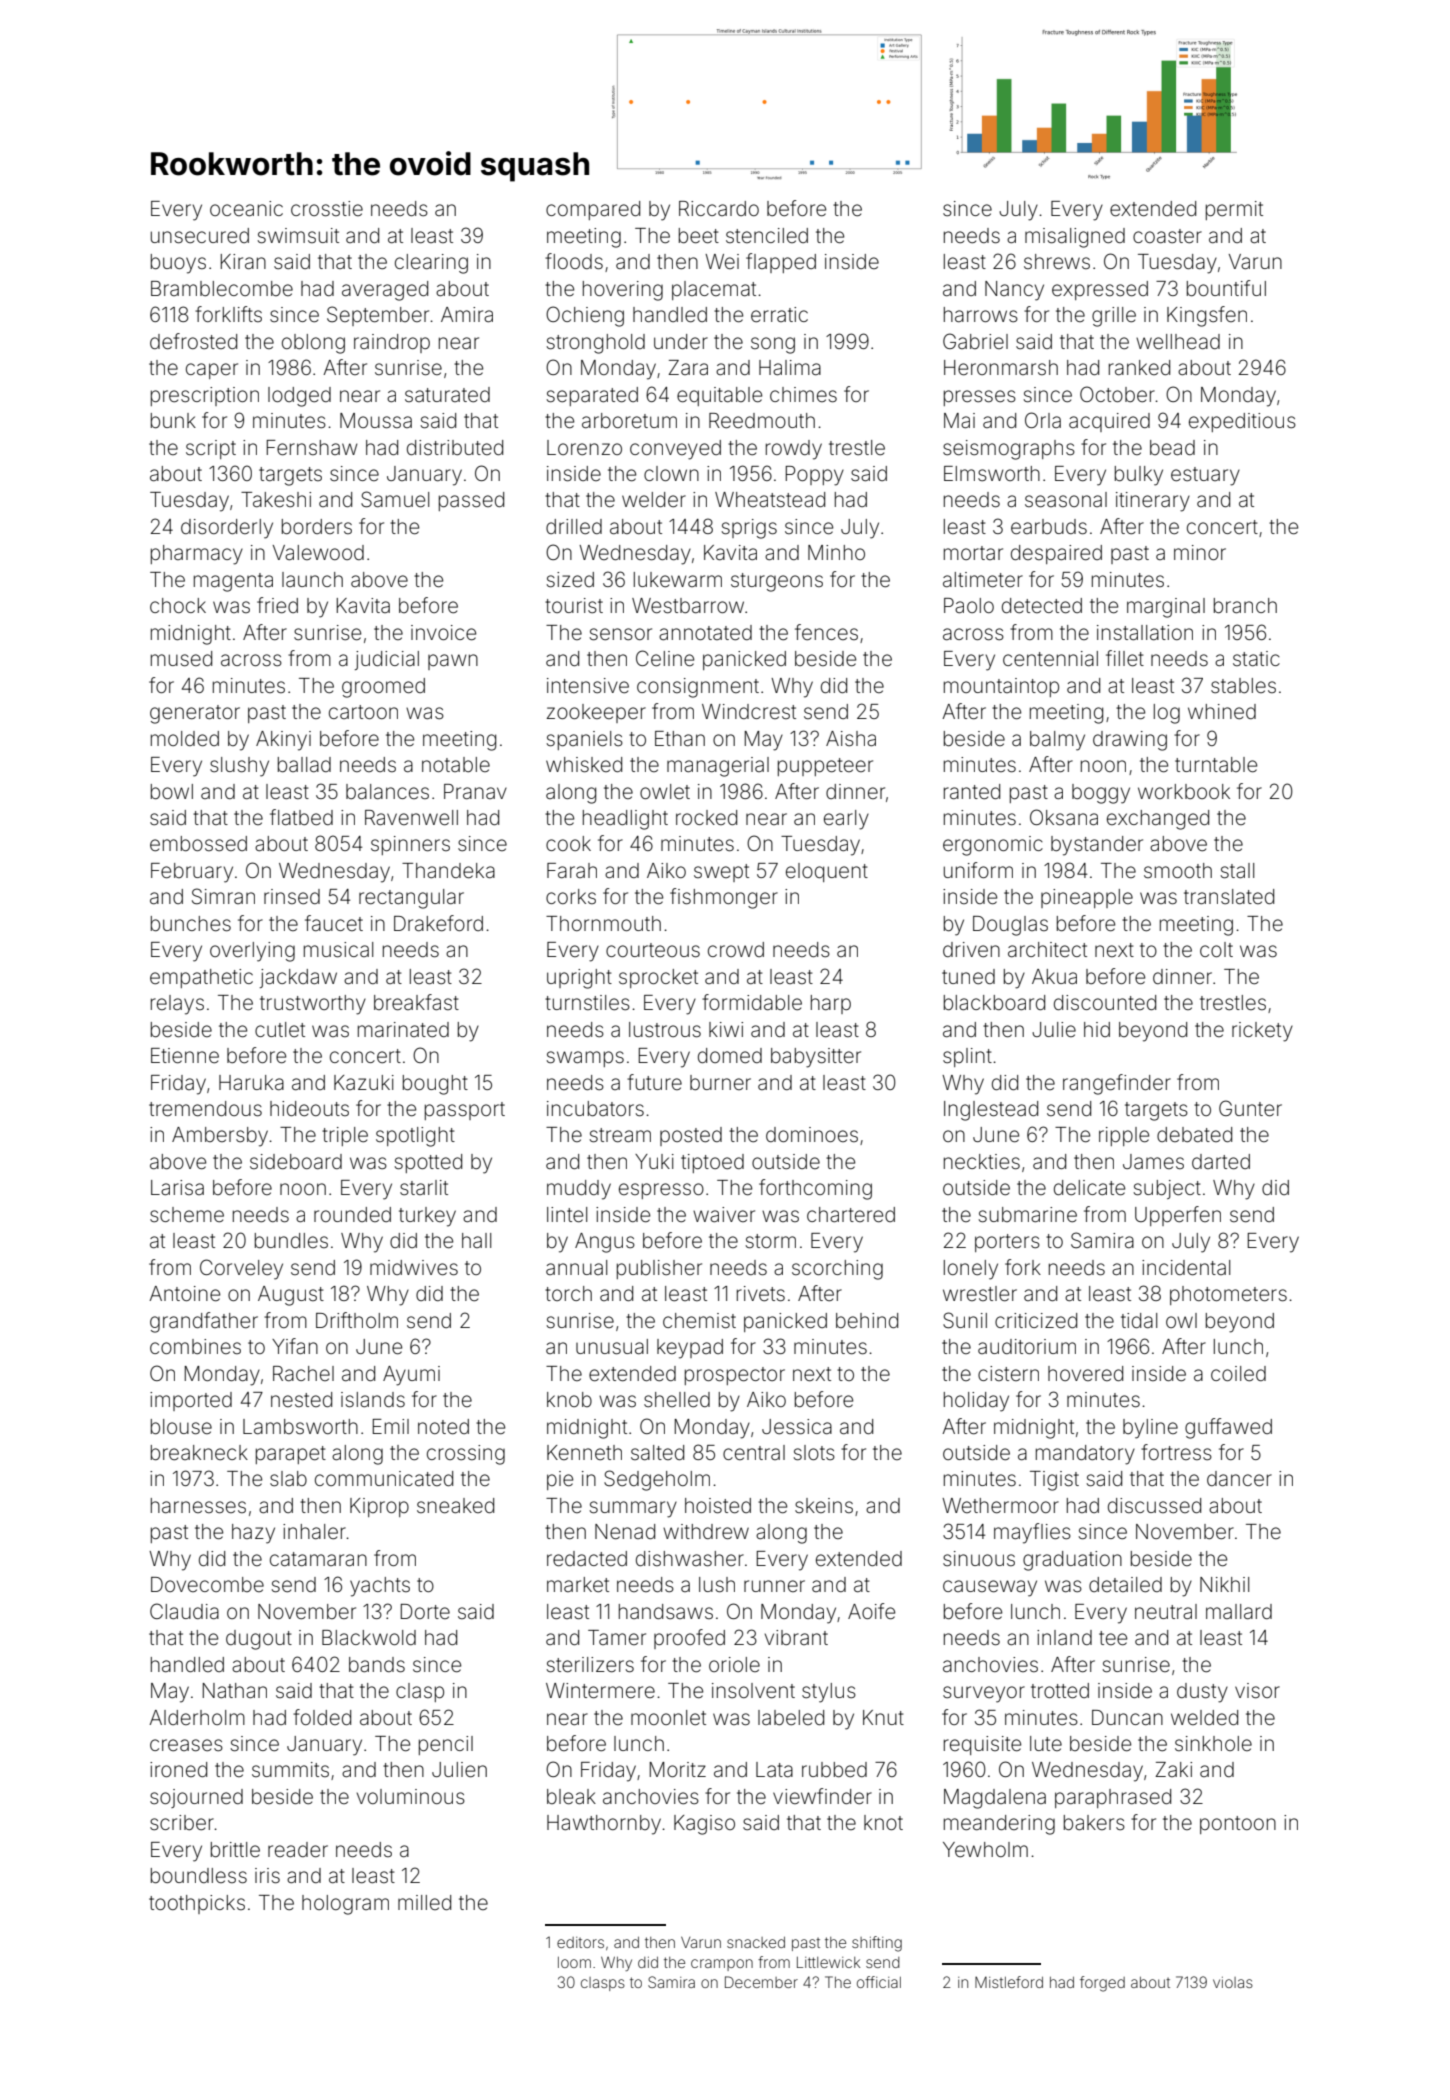 The width and height of the image is (1450, 2100). I want to click on mandatory, so click(1085, 1455).
